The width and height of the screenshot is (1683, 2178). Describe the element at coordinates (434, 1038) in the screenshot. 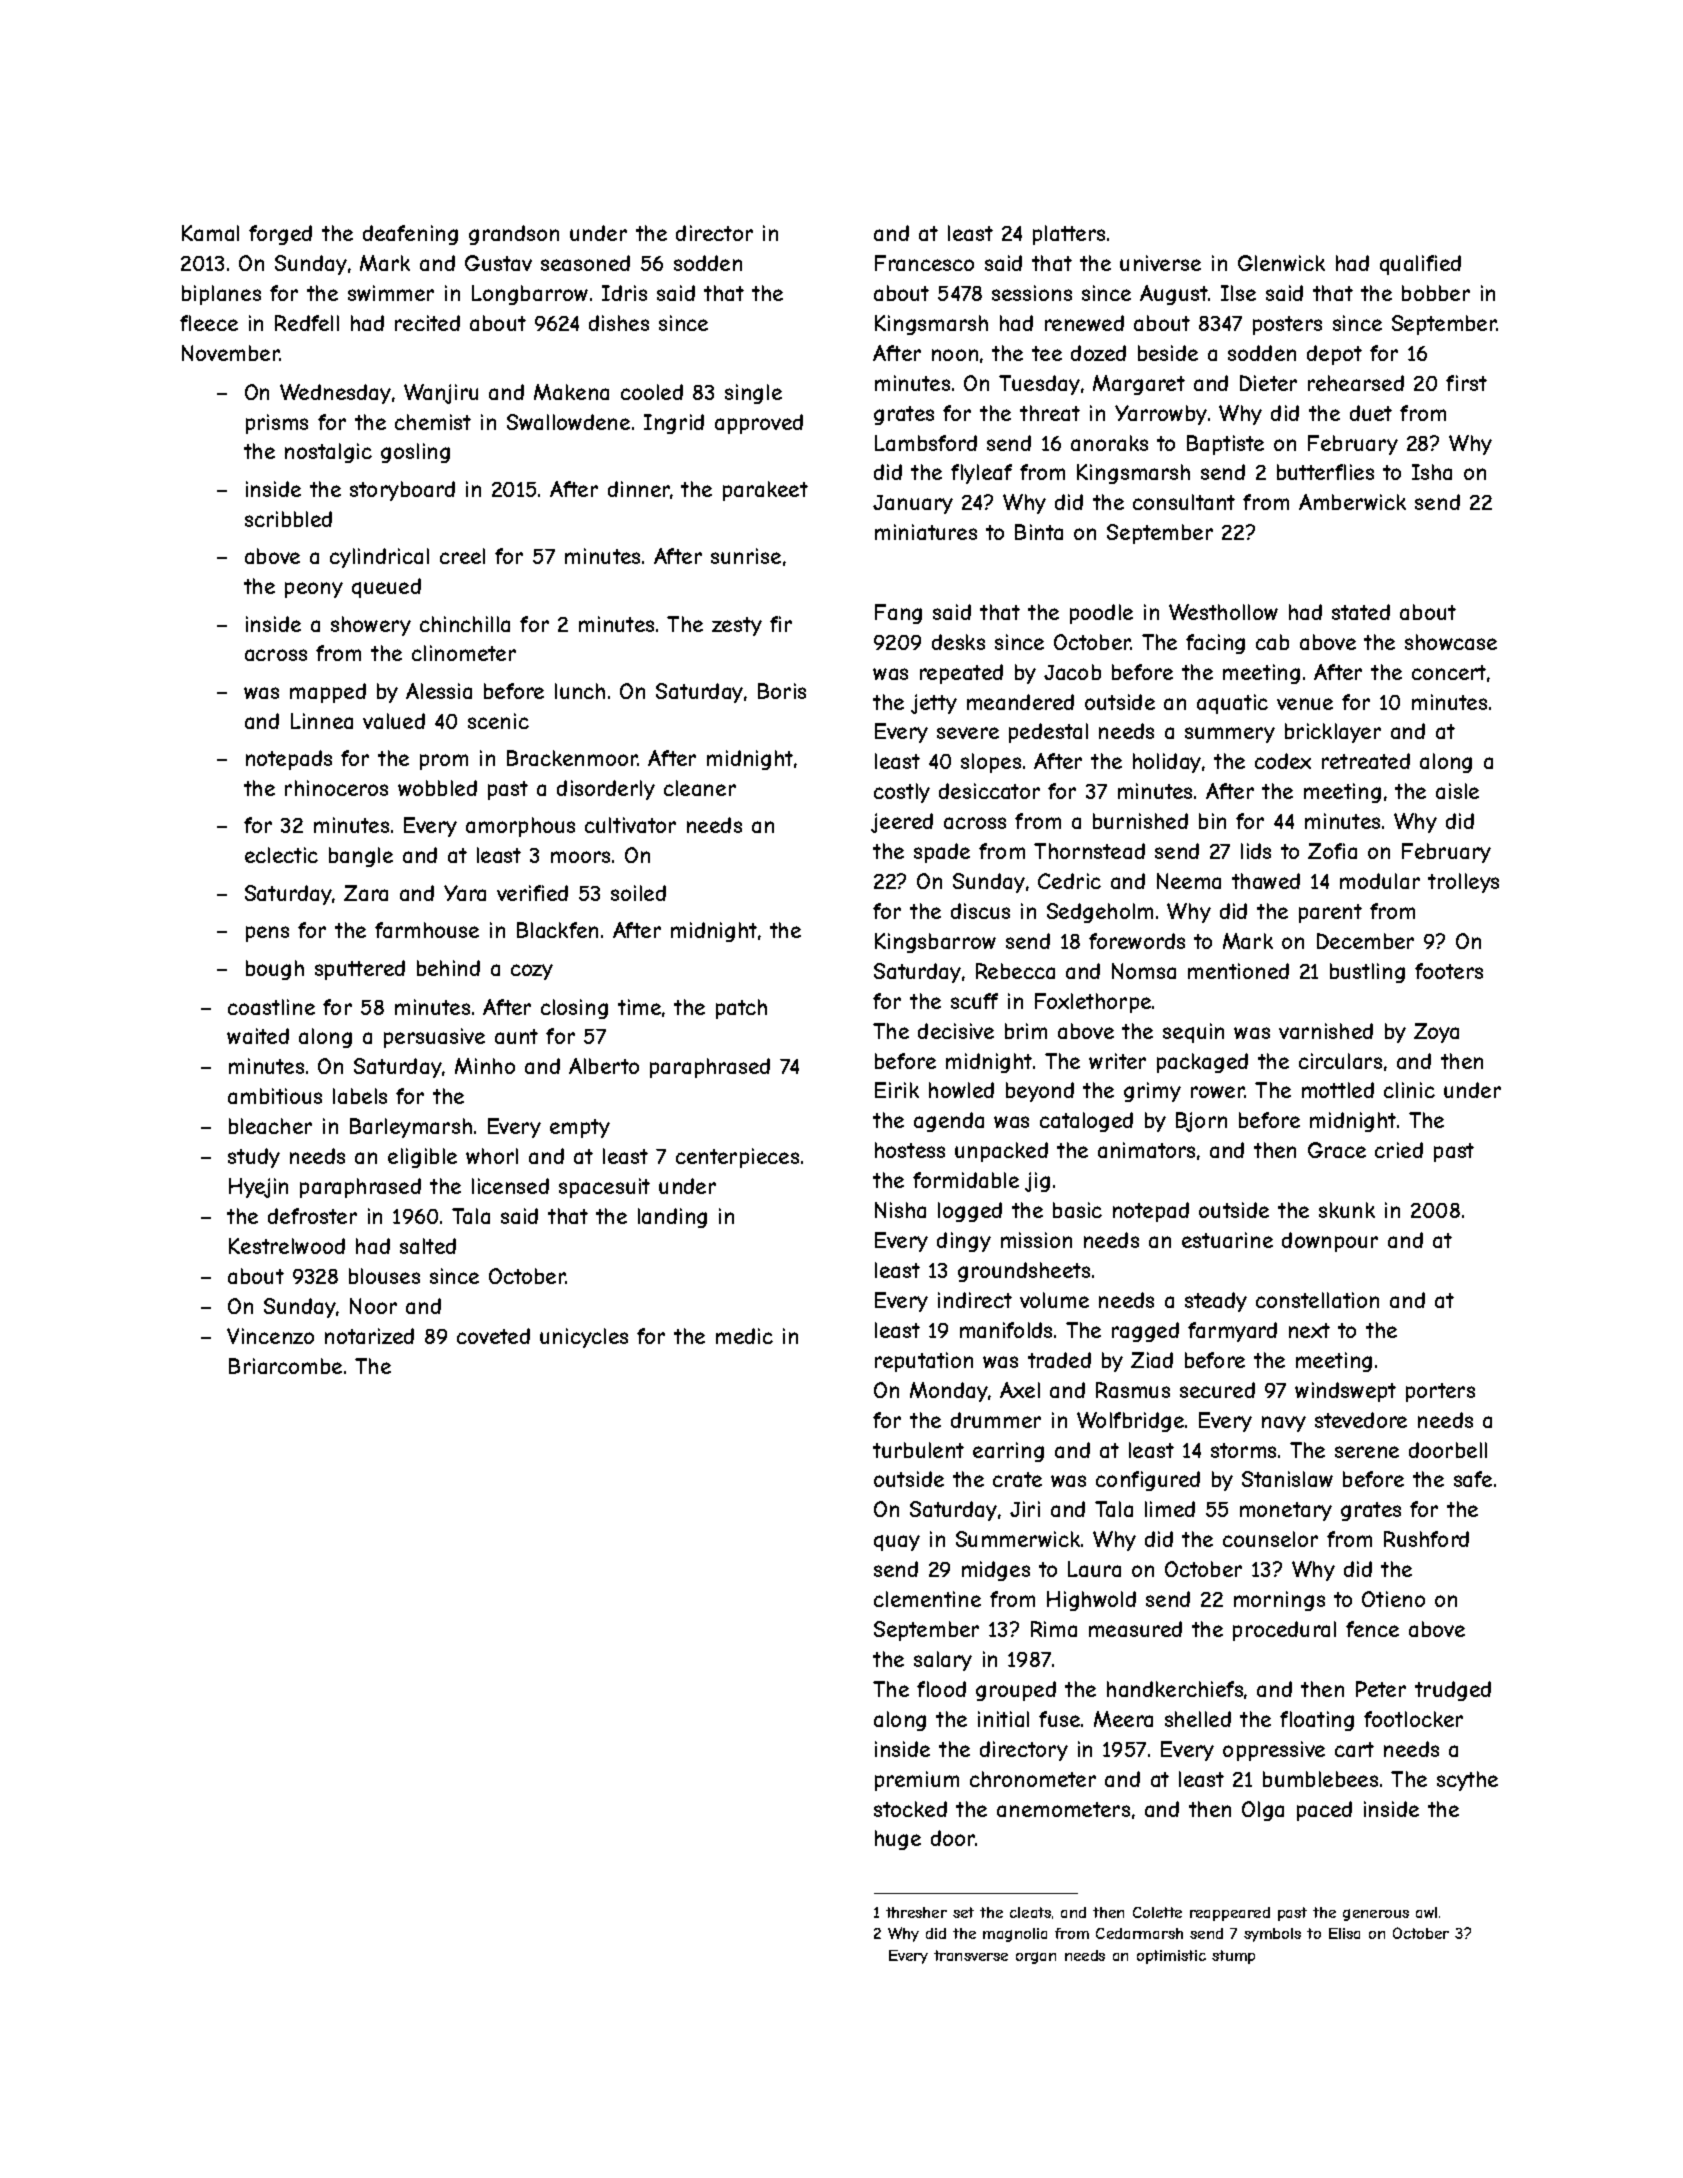

I see `persuasive` at that location.
